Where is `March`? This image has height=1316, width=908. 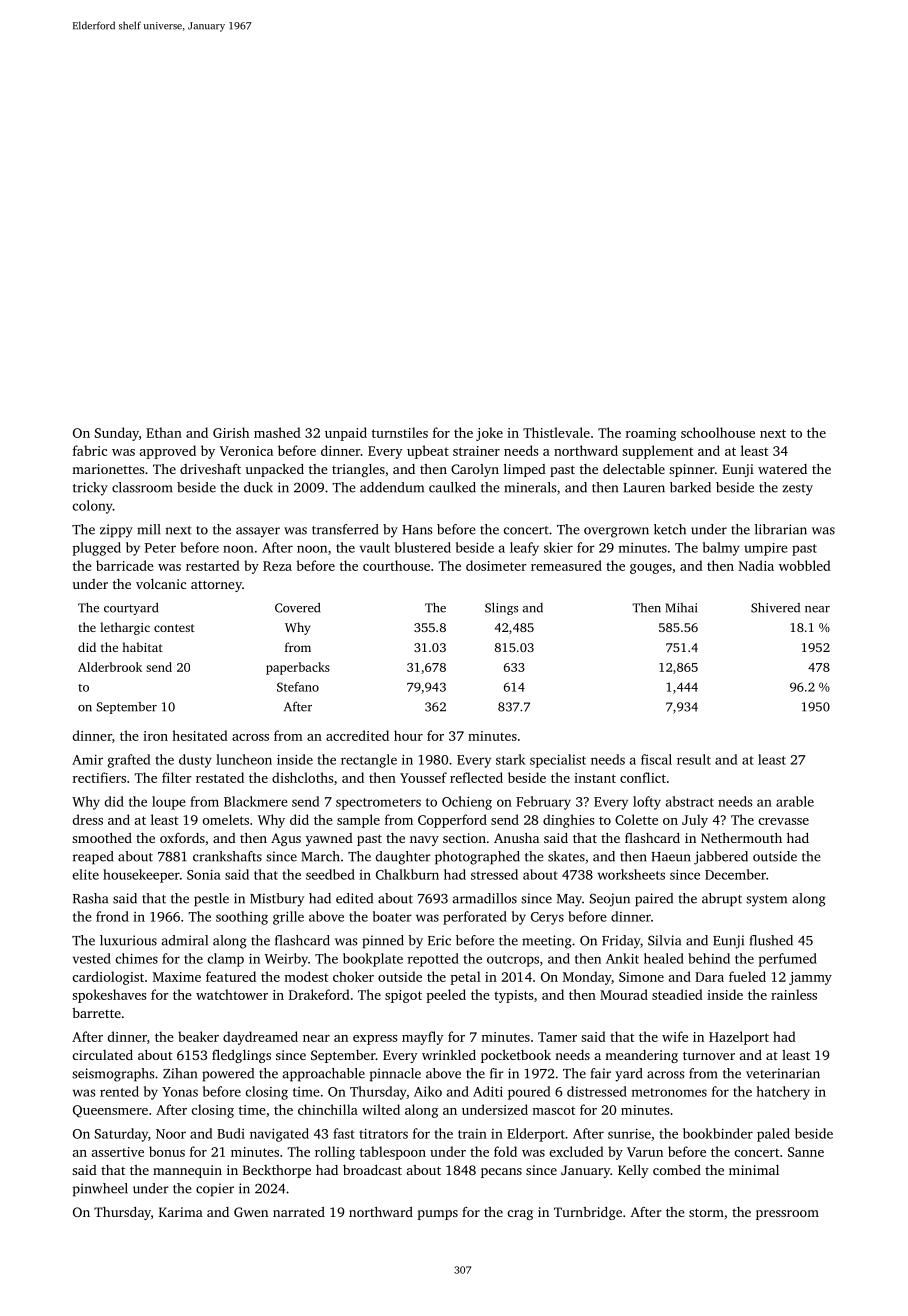 March is located at coordinates (320, 856).
